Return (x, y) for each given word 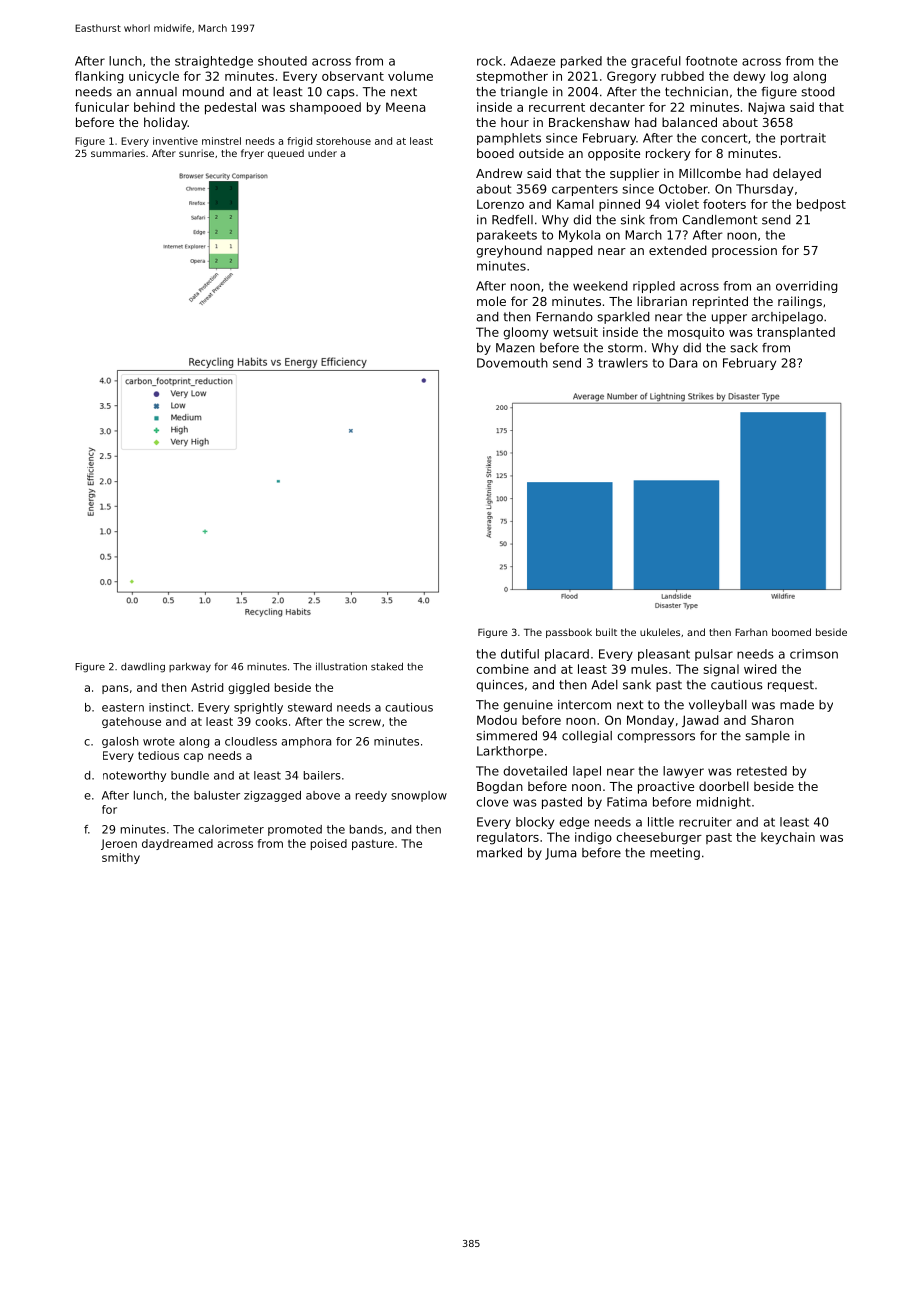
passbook (569, 633)
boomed (791, 632)
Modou (497, 720)
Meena (405, 107)
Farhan (751, 632)
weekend (600, 286)
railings (800, 302)
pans (115, 689)
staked (387, 666)
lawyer (683, 772)
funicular (102, 107)
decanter (617, 107)
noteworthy (134, 776)
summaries (118, 153)
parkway (190, 667)
